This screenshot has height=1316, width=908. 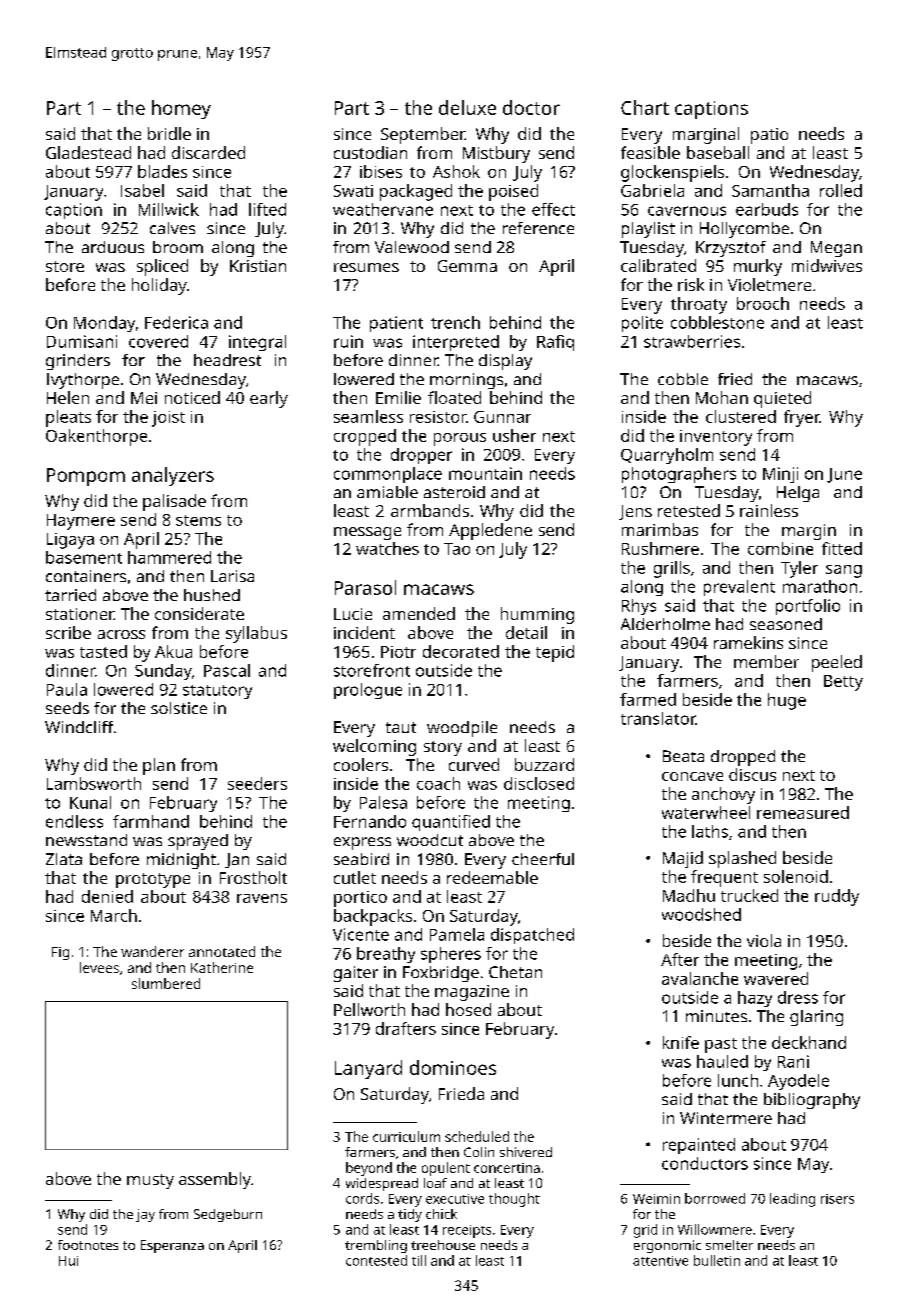 I want to click on photographers, so click(x=679, y=475).
